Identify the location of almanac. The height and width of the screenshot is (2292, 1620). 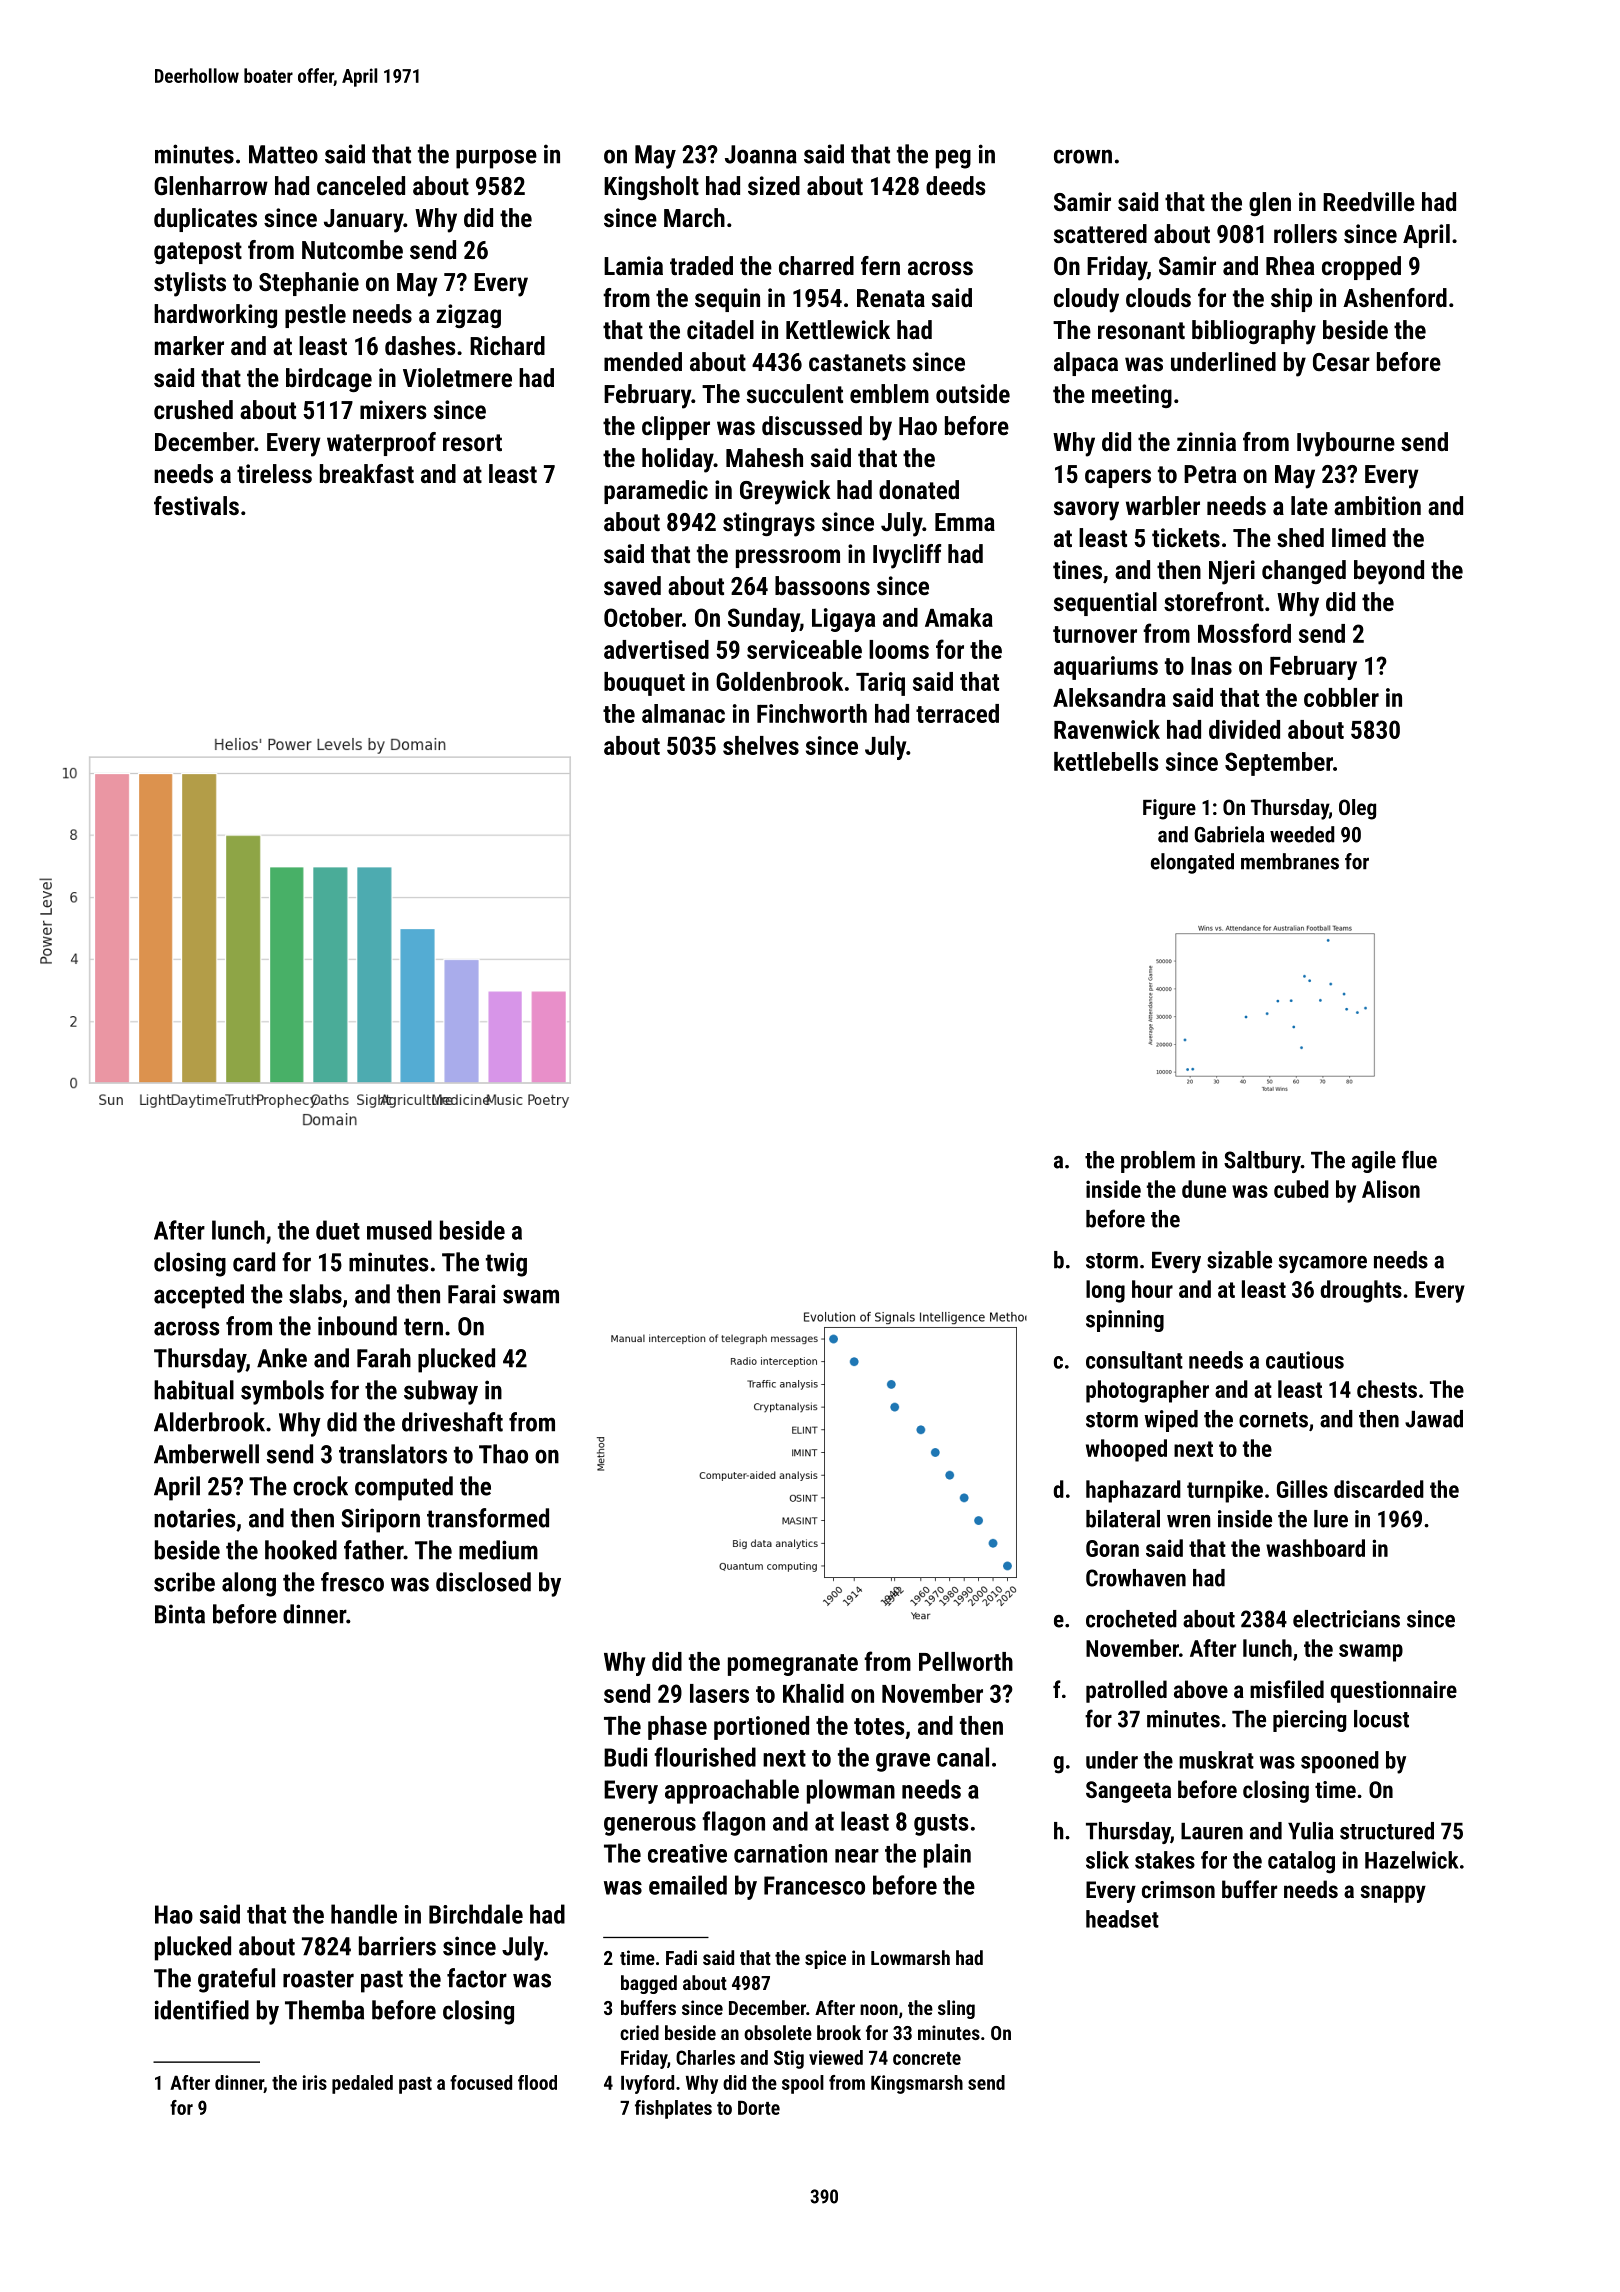
(683, 713).
